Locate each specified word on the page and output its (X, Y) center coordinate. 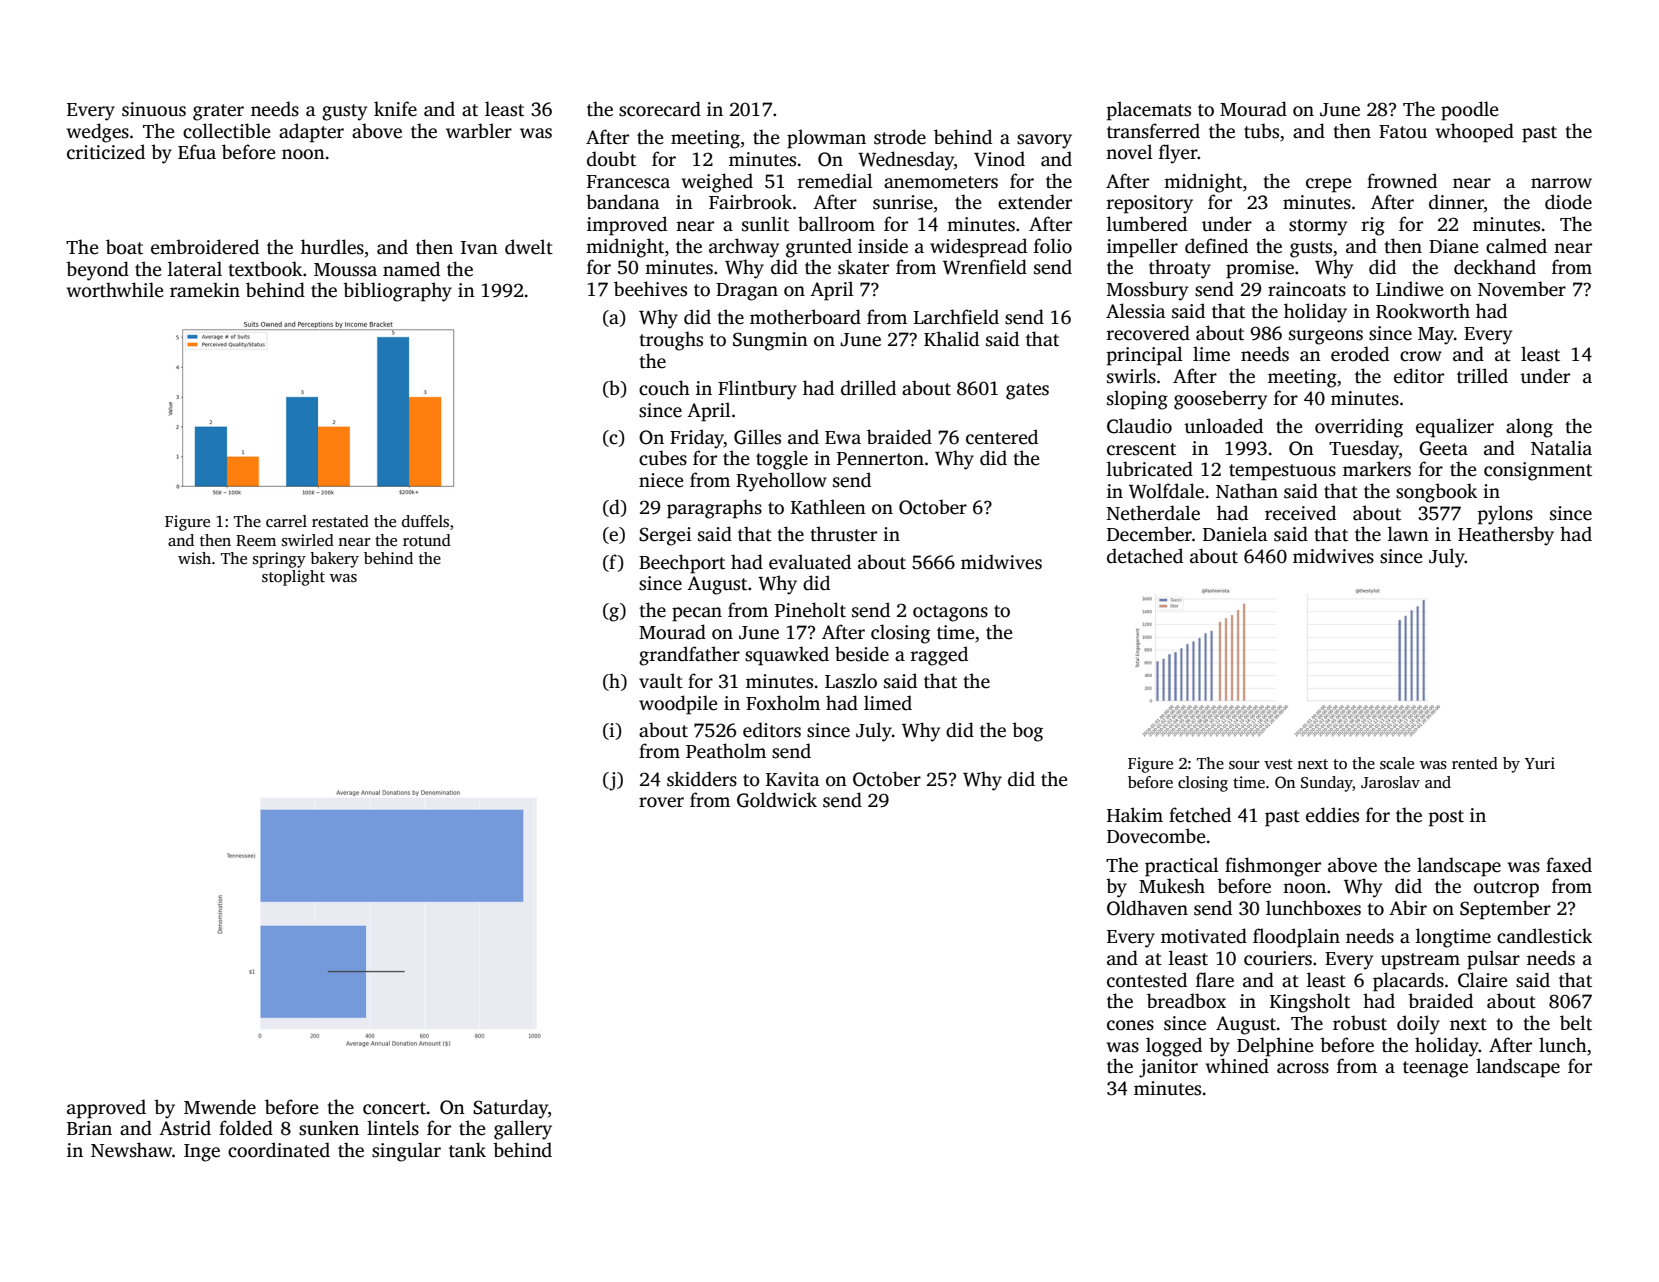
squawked (787, 656)
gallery (523, 1130)
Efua (197, 152)
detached (1145, 556)
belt (1576, 1023)
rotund (427, 540)
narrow (1561, 183)
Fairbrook (750, 202)
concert (394, 1108)
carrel (286, 521)
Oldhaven (1147, 908)
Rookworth (1423, 311)
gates (1027, 391)
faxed (1569, 865)
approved (106, 1109)
